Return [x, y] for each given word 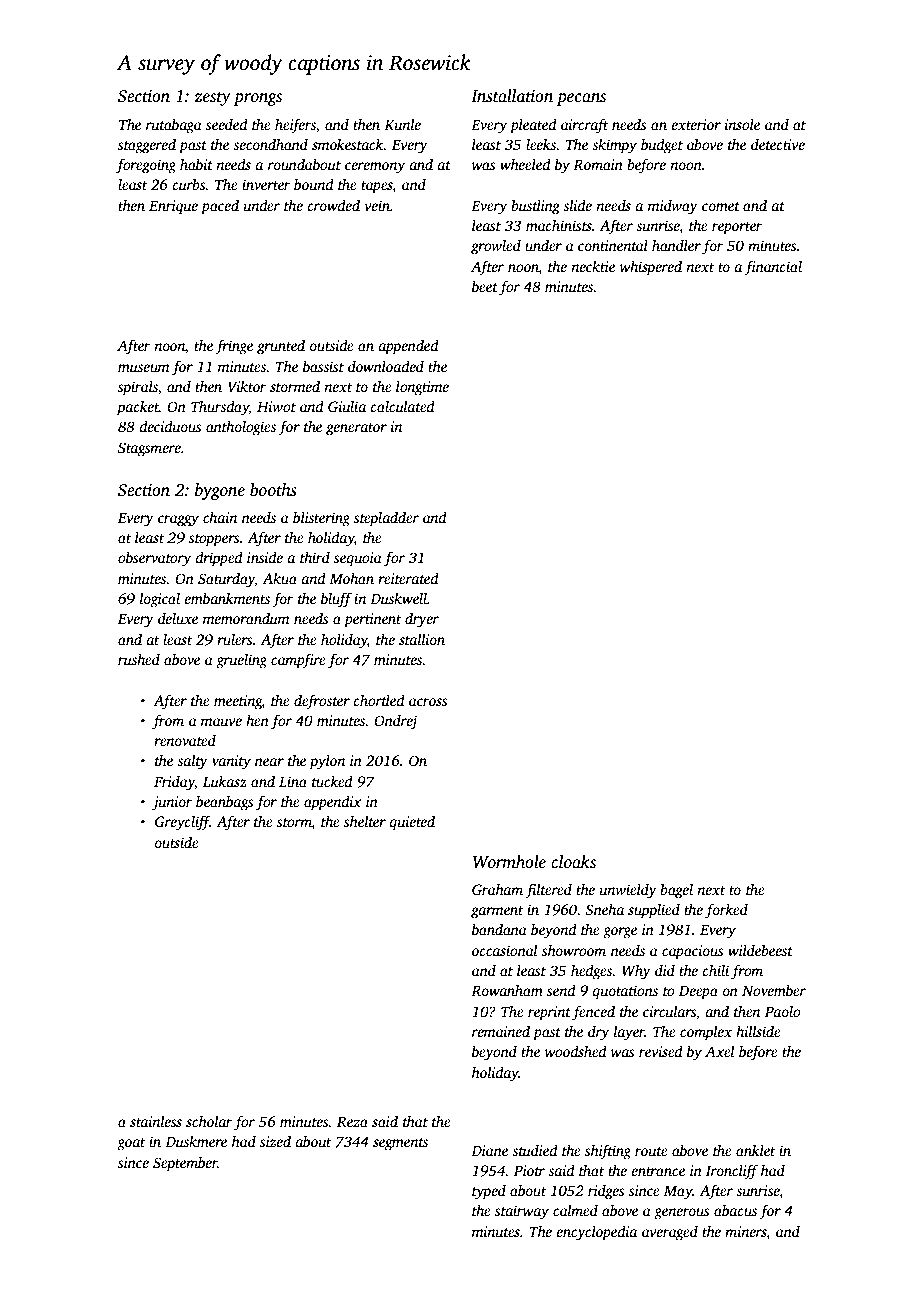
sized [275, 1141]
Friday [174, 783]
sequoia [358, 559]
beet [485, 286]
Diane [489, 1150]
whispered [651, 268]
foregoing [146, 166]
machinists [559, 225]
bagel [676, 891]
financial [773, 268]
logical [160, 600]
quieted [412, 823]
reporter [737, 228]
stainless [156, 1121]
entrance [658, 1171]
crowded [333, 205]
